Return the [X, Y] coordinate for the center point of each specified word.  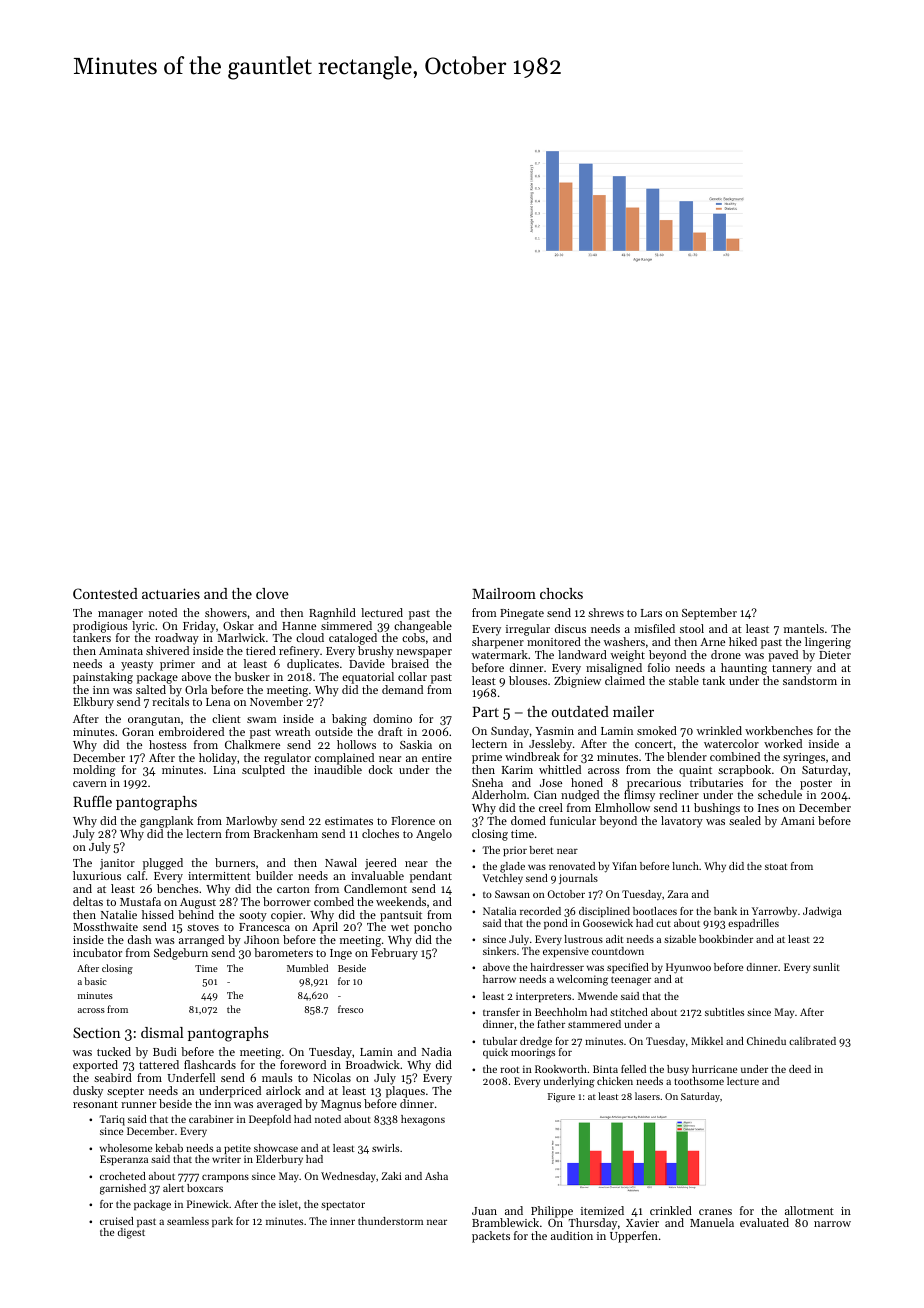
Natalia [499, 911]
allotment [809, 1210]
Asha [436, 1176]
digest [131, 1233]
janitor [117, 864]
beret [541, 850]
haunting [744, 669]
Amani [798, 821]
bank [725, 911]
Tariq [112, 1120]
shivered [167, 650]
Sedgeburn [181, 954]
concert [654, 744]
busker [252, 676]
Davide [367, 663]
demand [402, 689]
